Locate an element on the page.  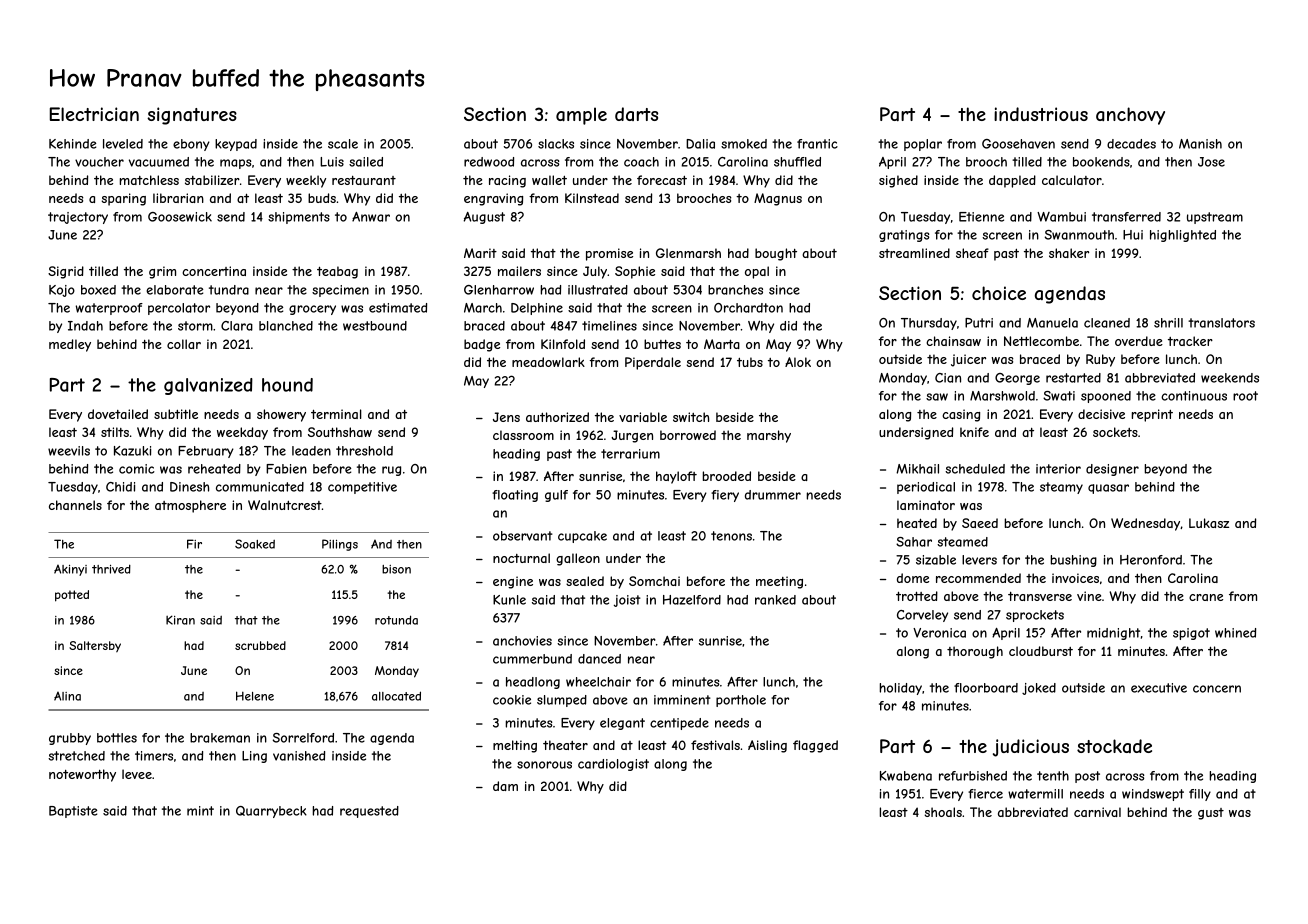
highlighted is located at coordinates (1183, 236).
